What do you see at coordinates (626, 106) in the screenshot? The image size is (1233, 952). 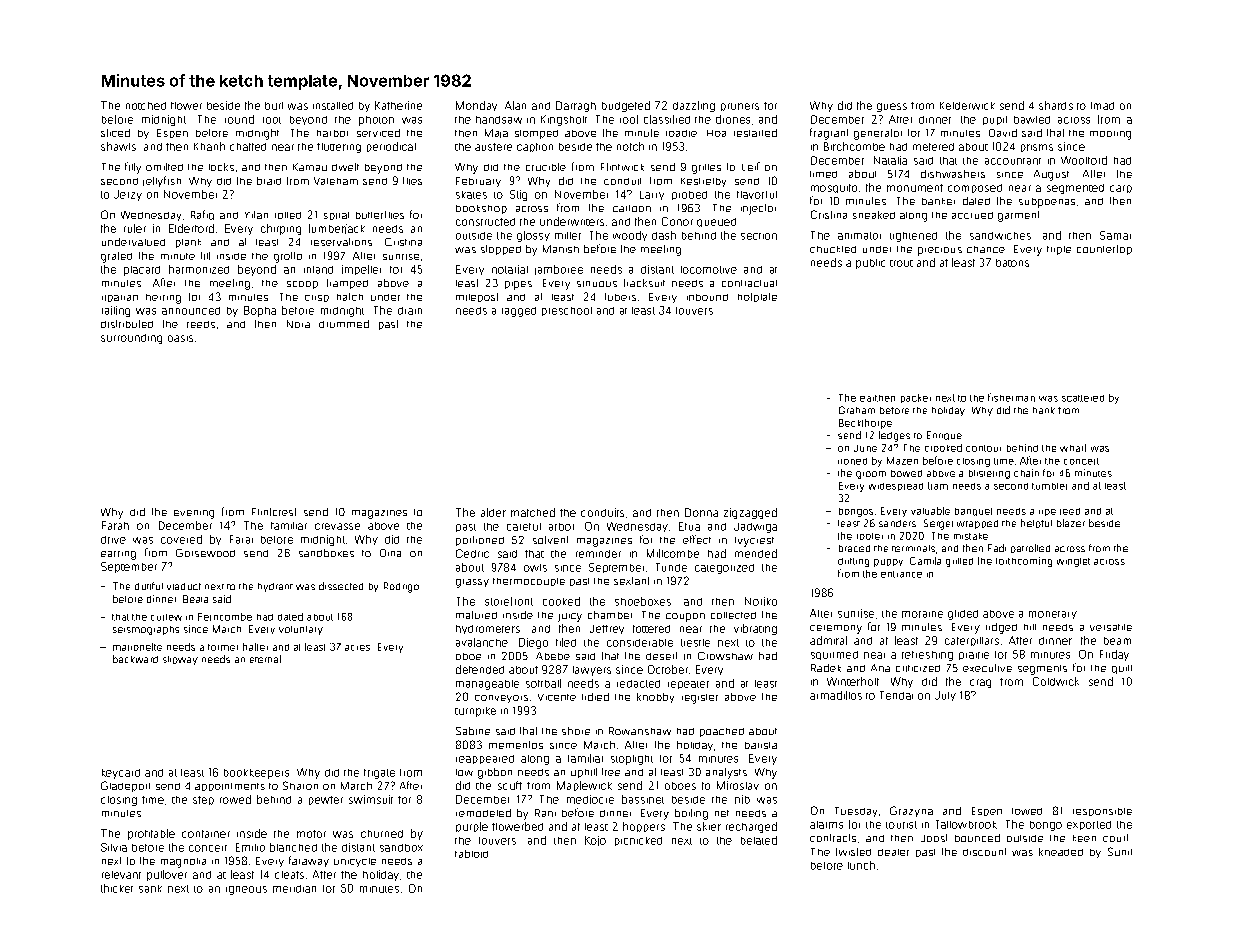 I see `budgeted` at bounding box center [626, 106].
